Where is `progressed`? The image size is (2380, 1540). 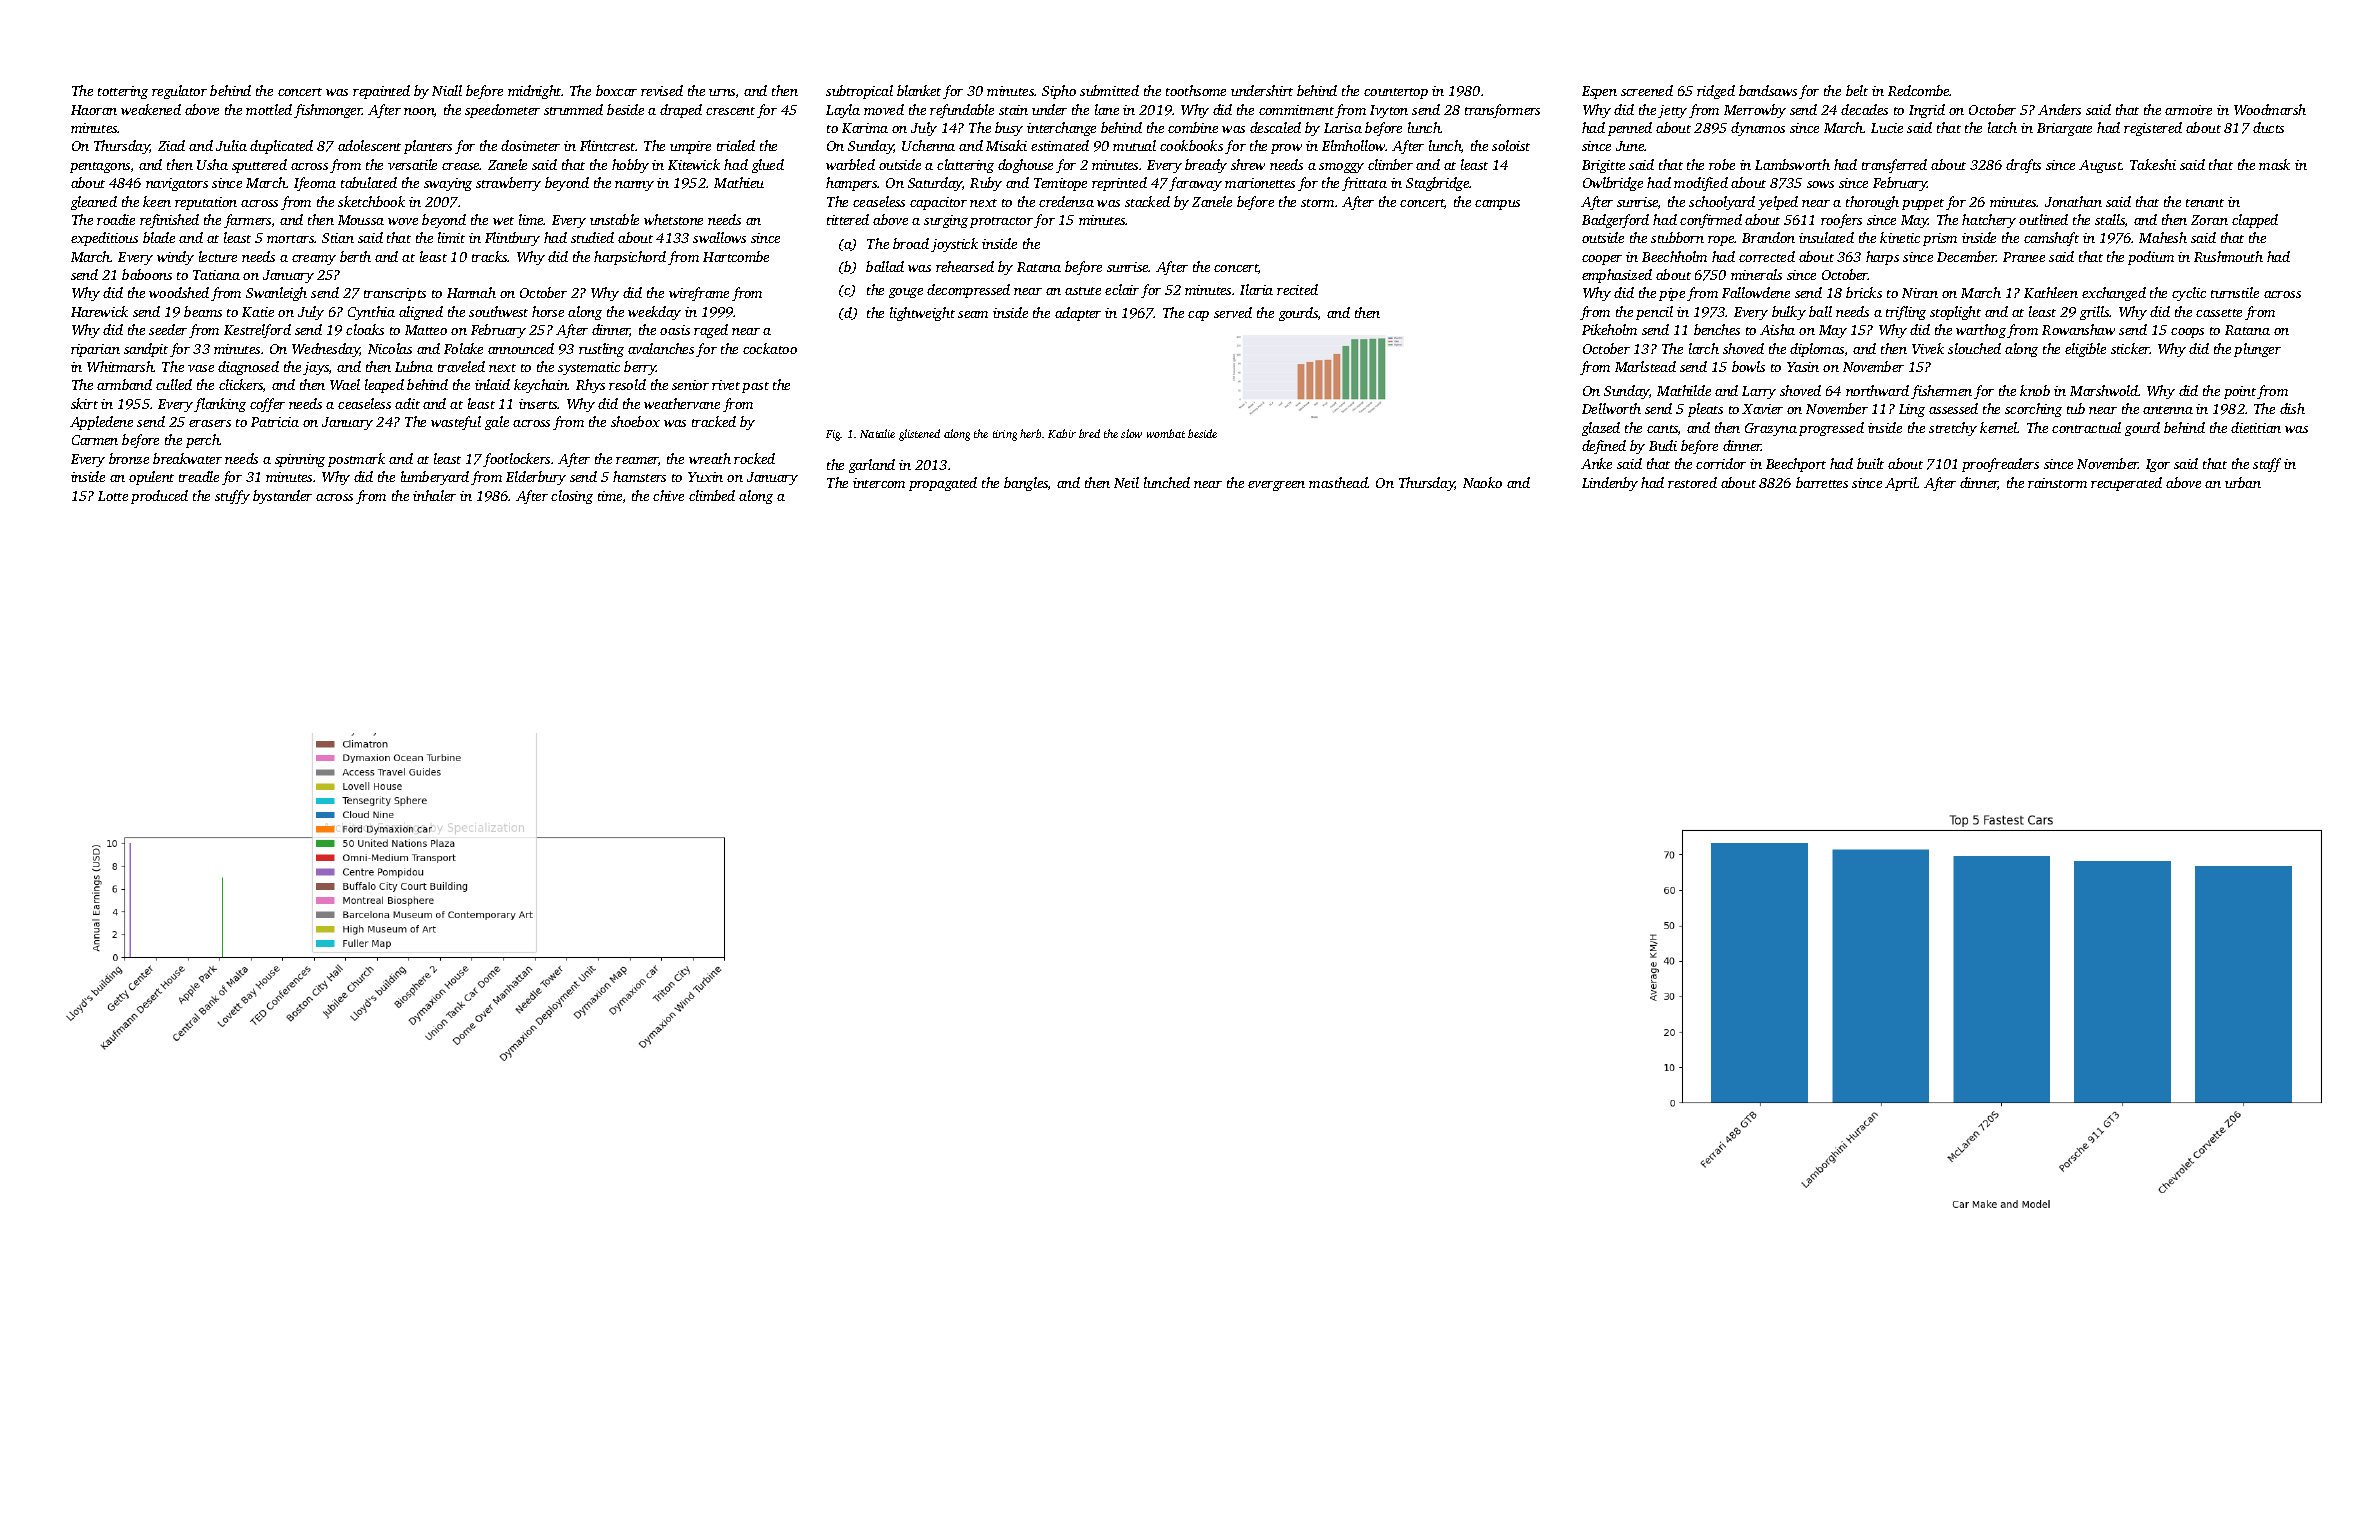 progressed is located at coordinates (1831, 429).
